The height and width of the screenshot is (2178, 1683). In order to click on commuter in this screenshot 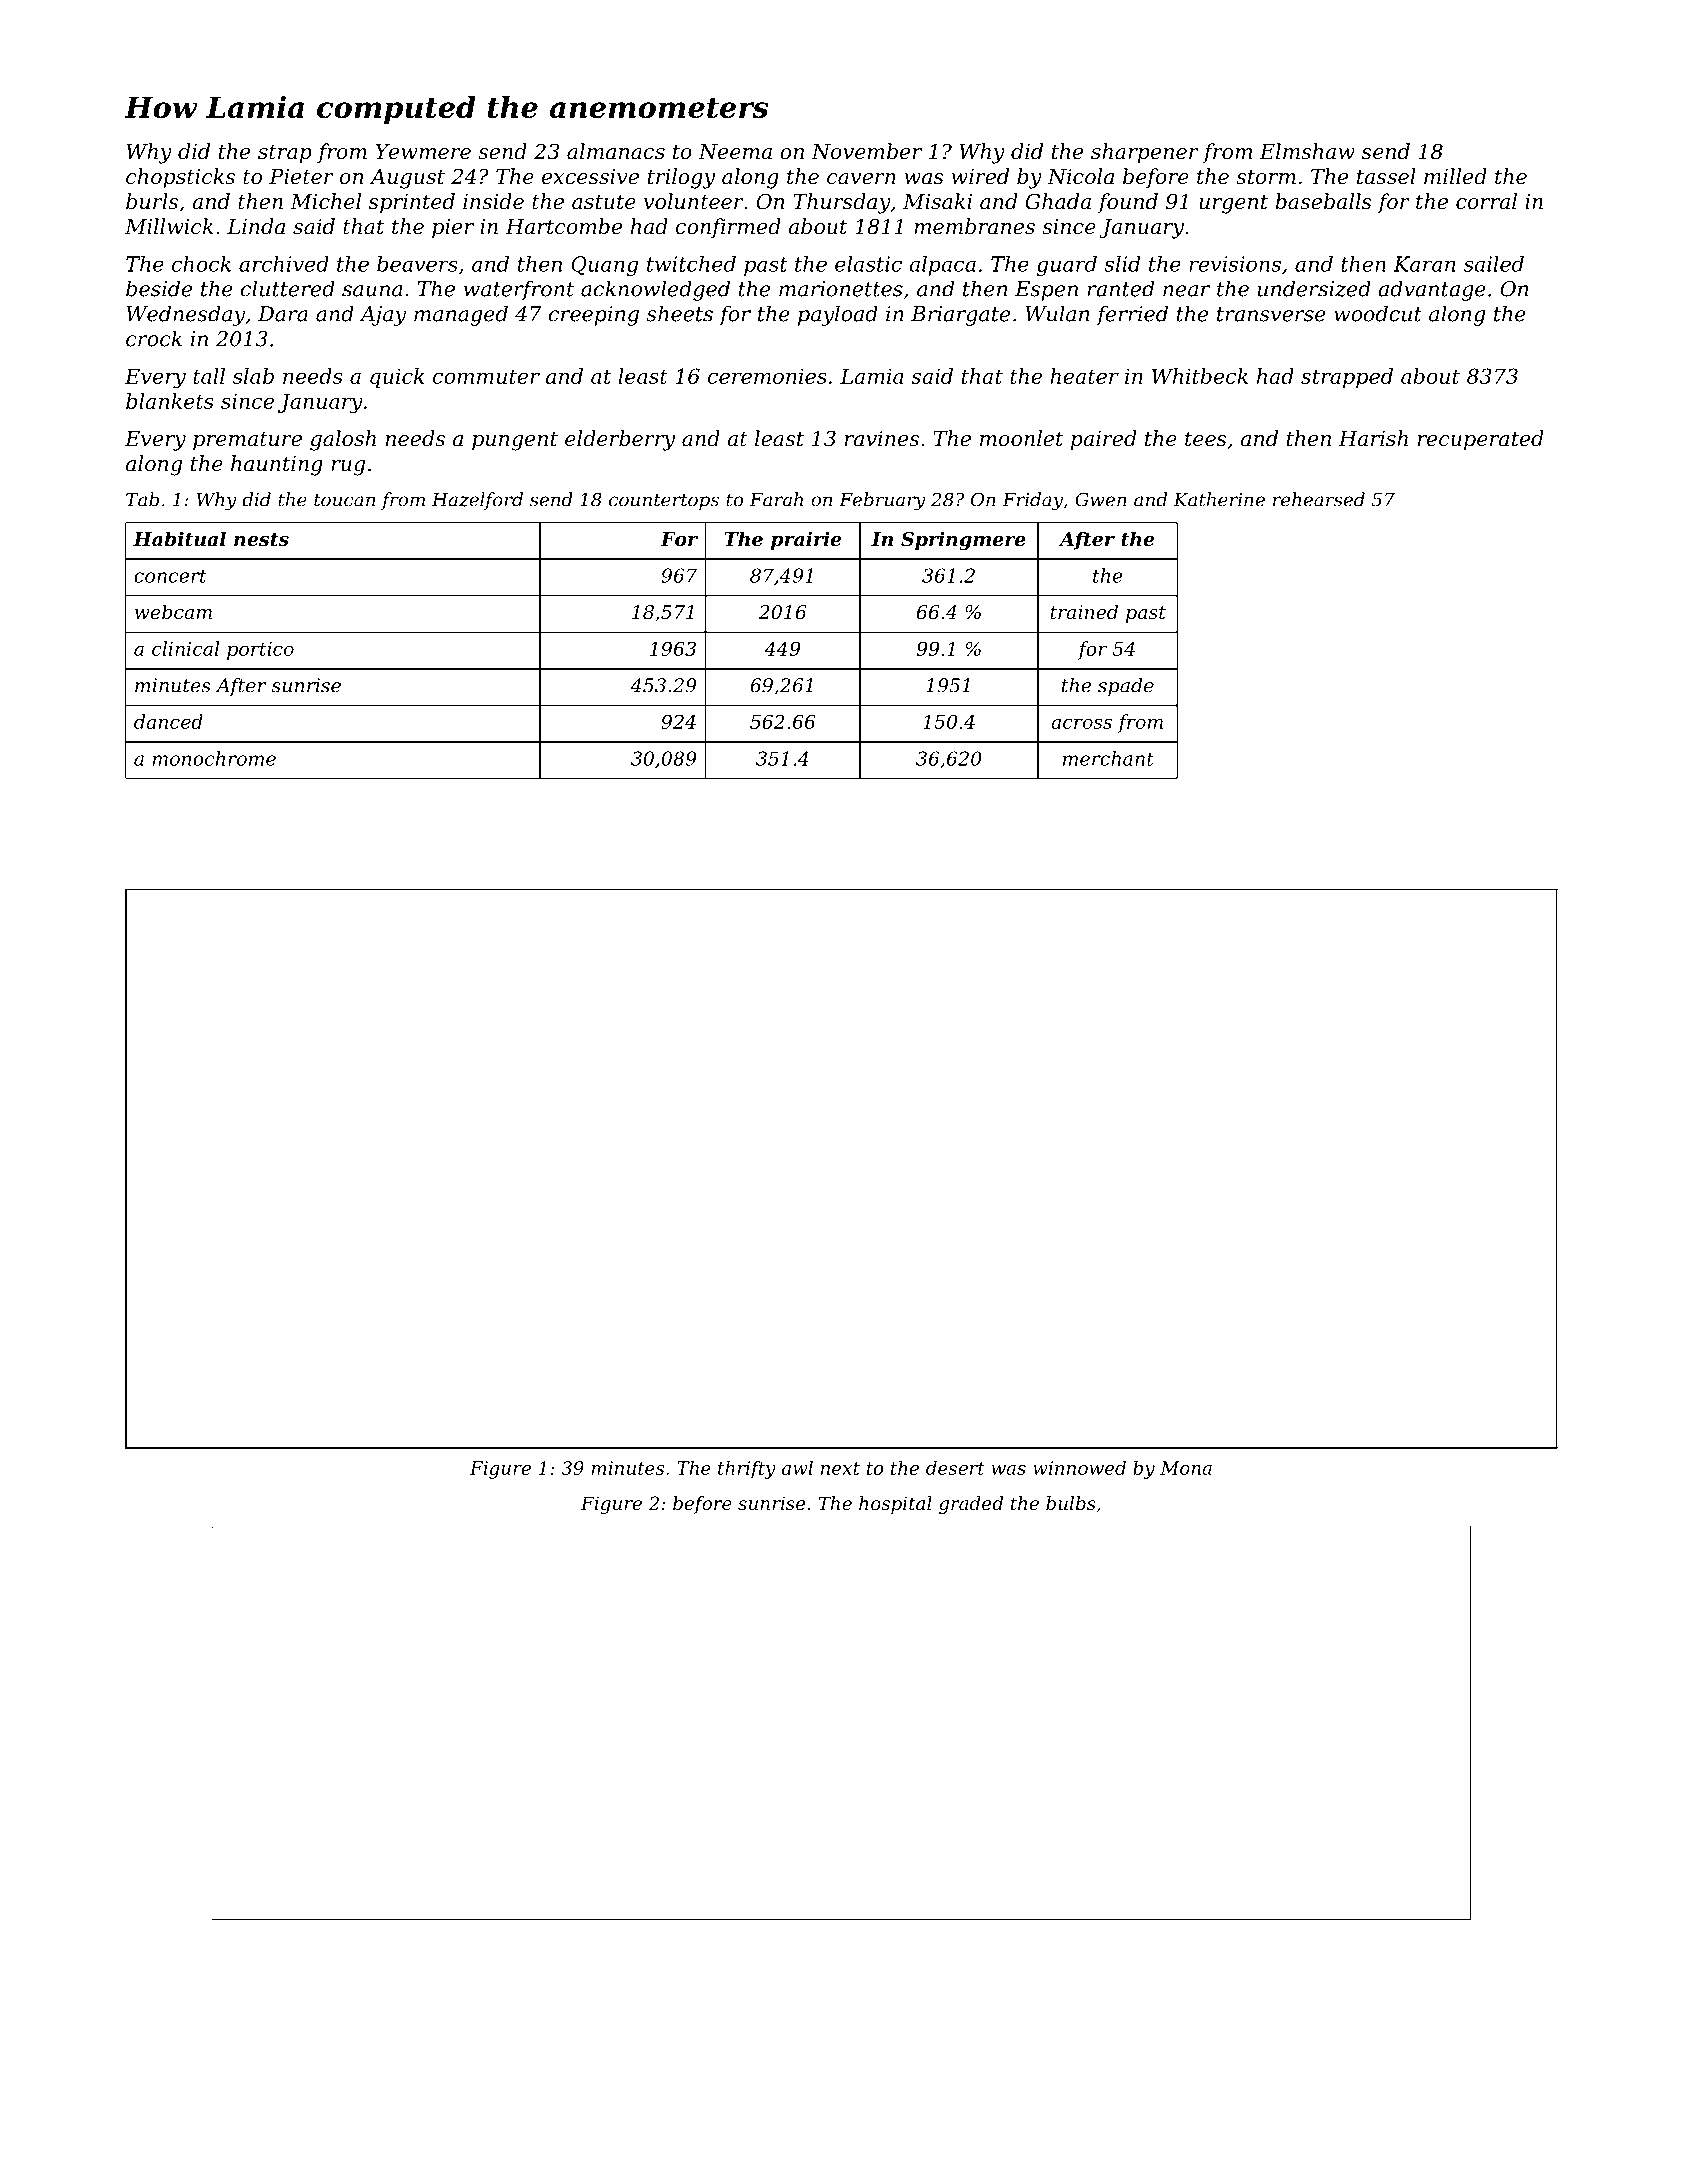, I will do `click(486, 376)`.
